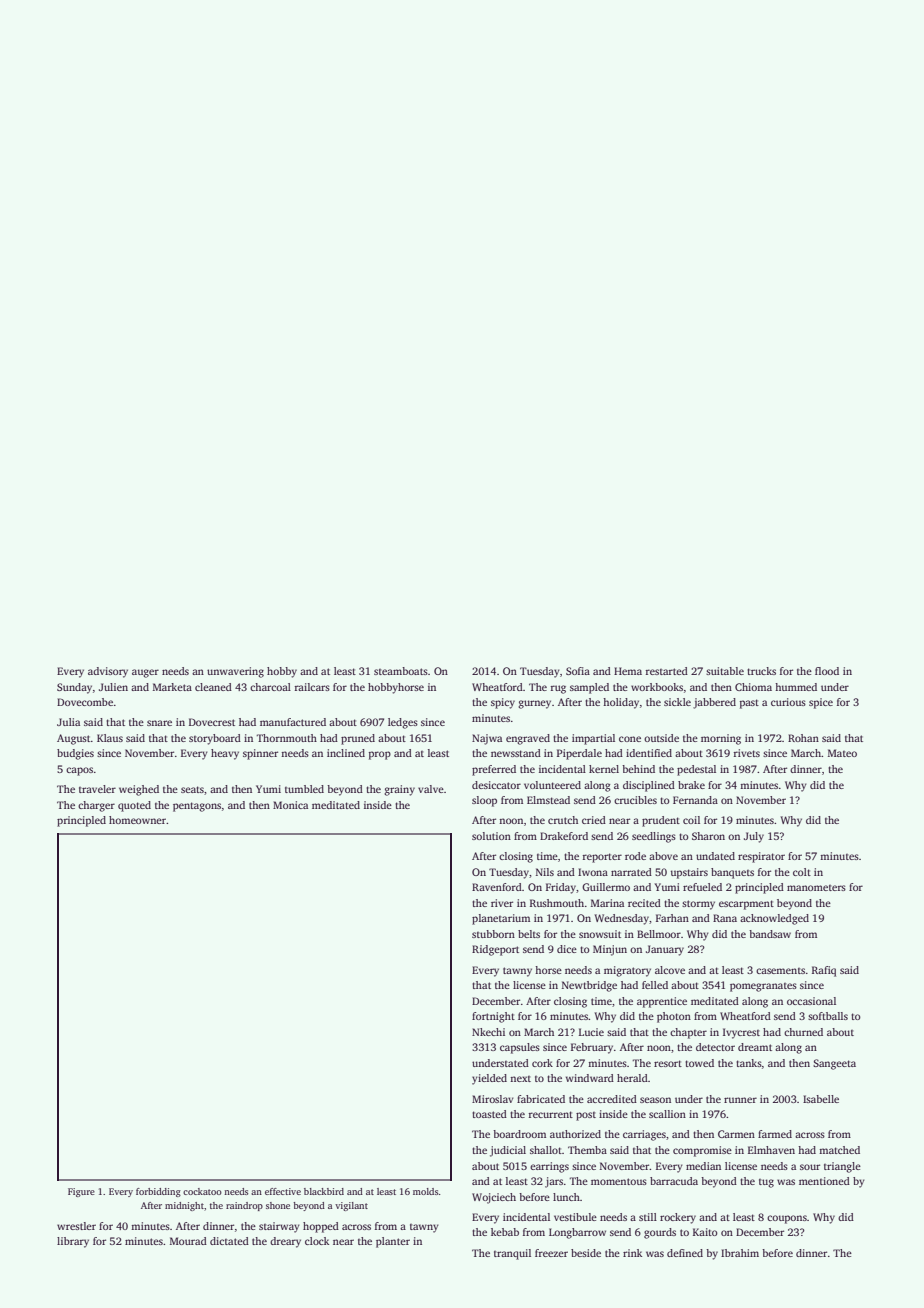  I want to click on homeowner, so click(137, 820).
